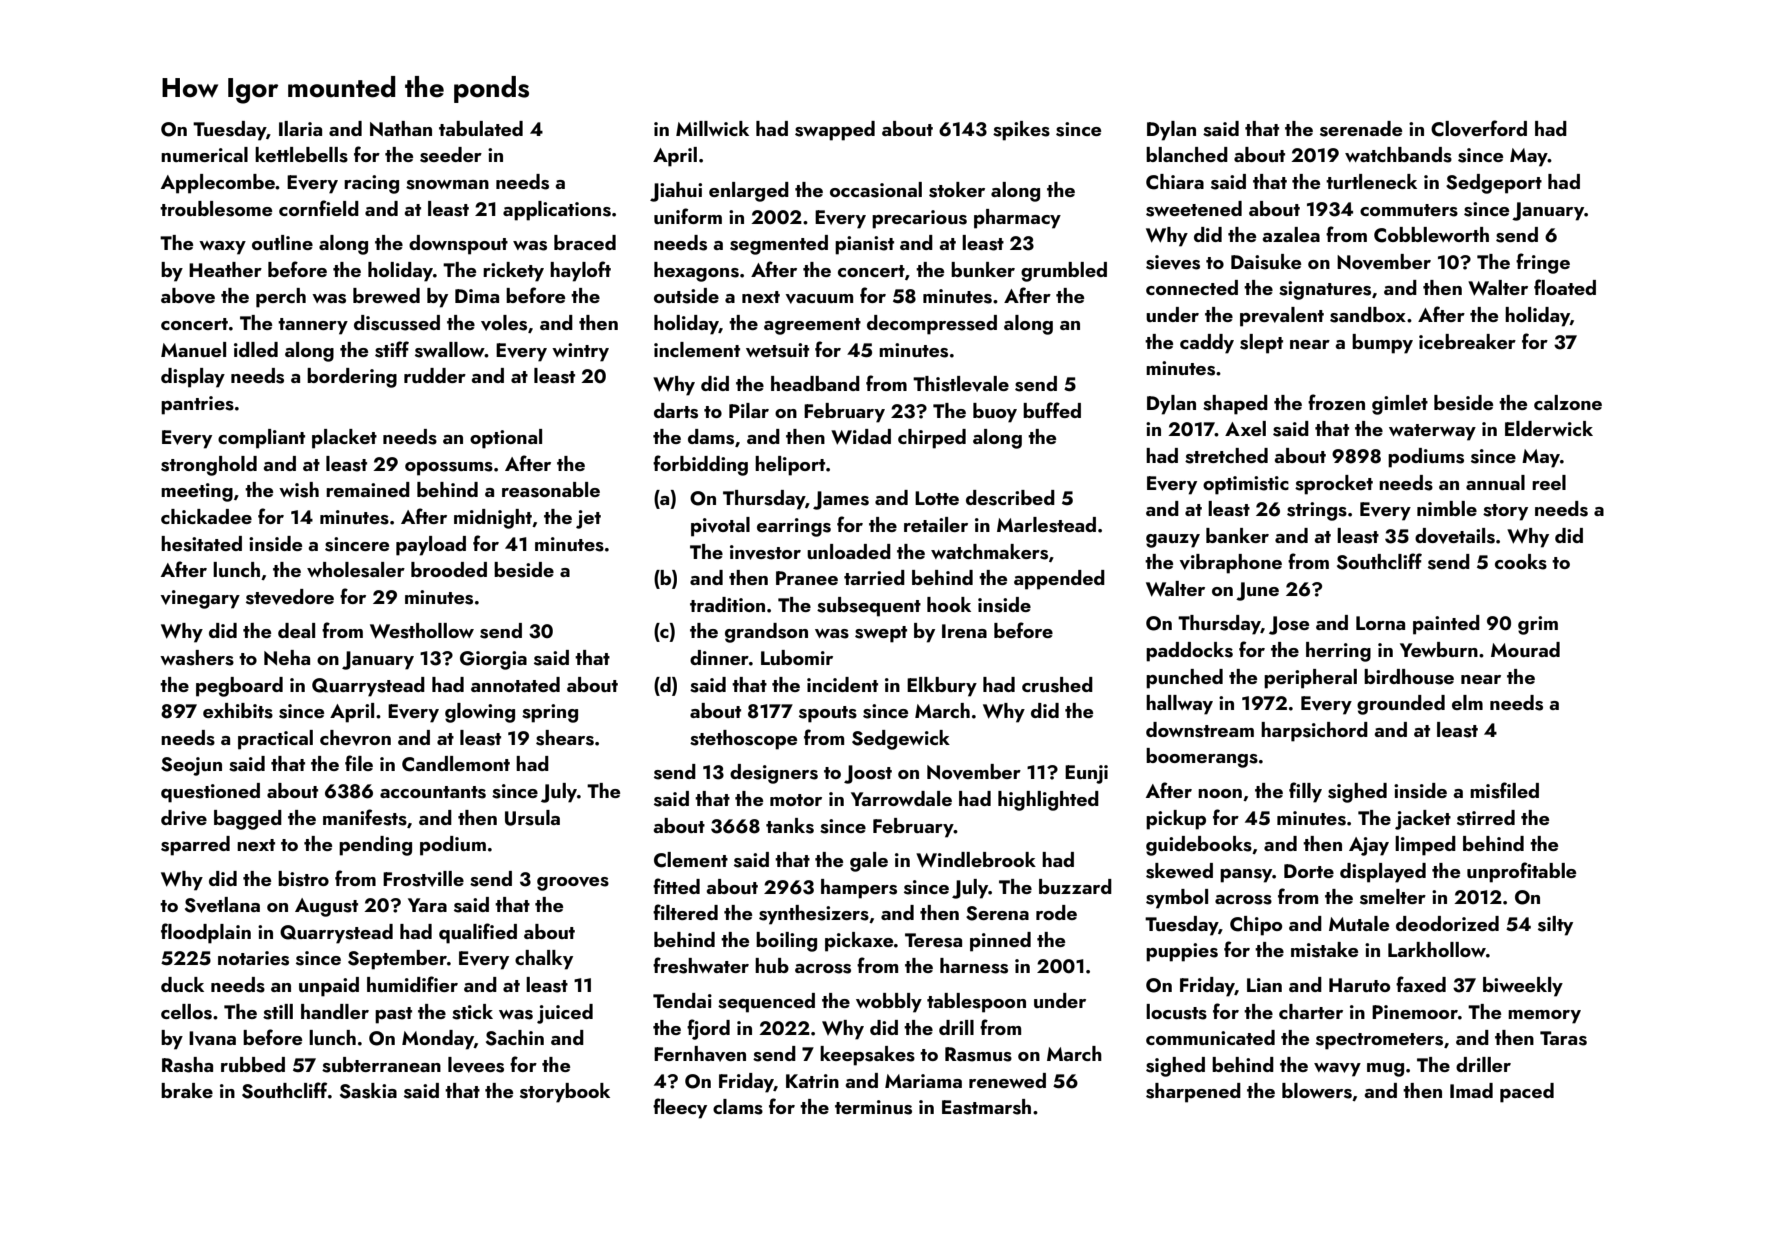  I want to click on fringe, so click(1543, 263).
